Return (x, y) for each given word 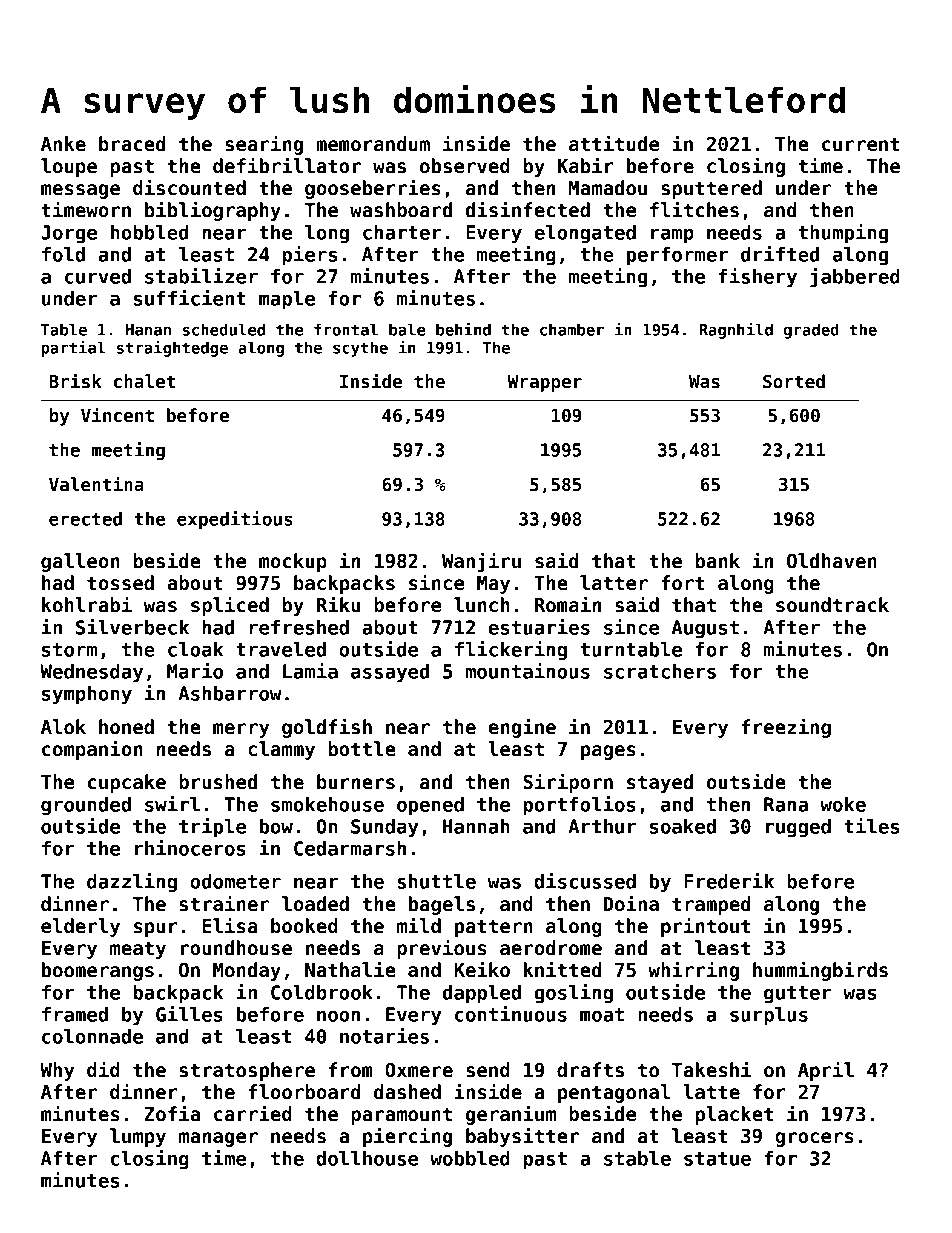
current (861, 144)
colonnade (92, 1036)
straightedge (172, 349)
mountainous (527, 671)
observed (465, 166)
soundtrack (832, 605)
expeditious (235, 520)
